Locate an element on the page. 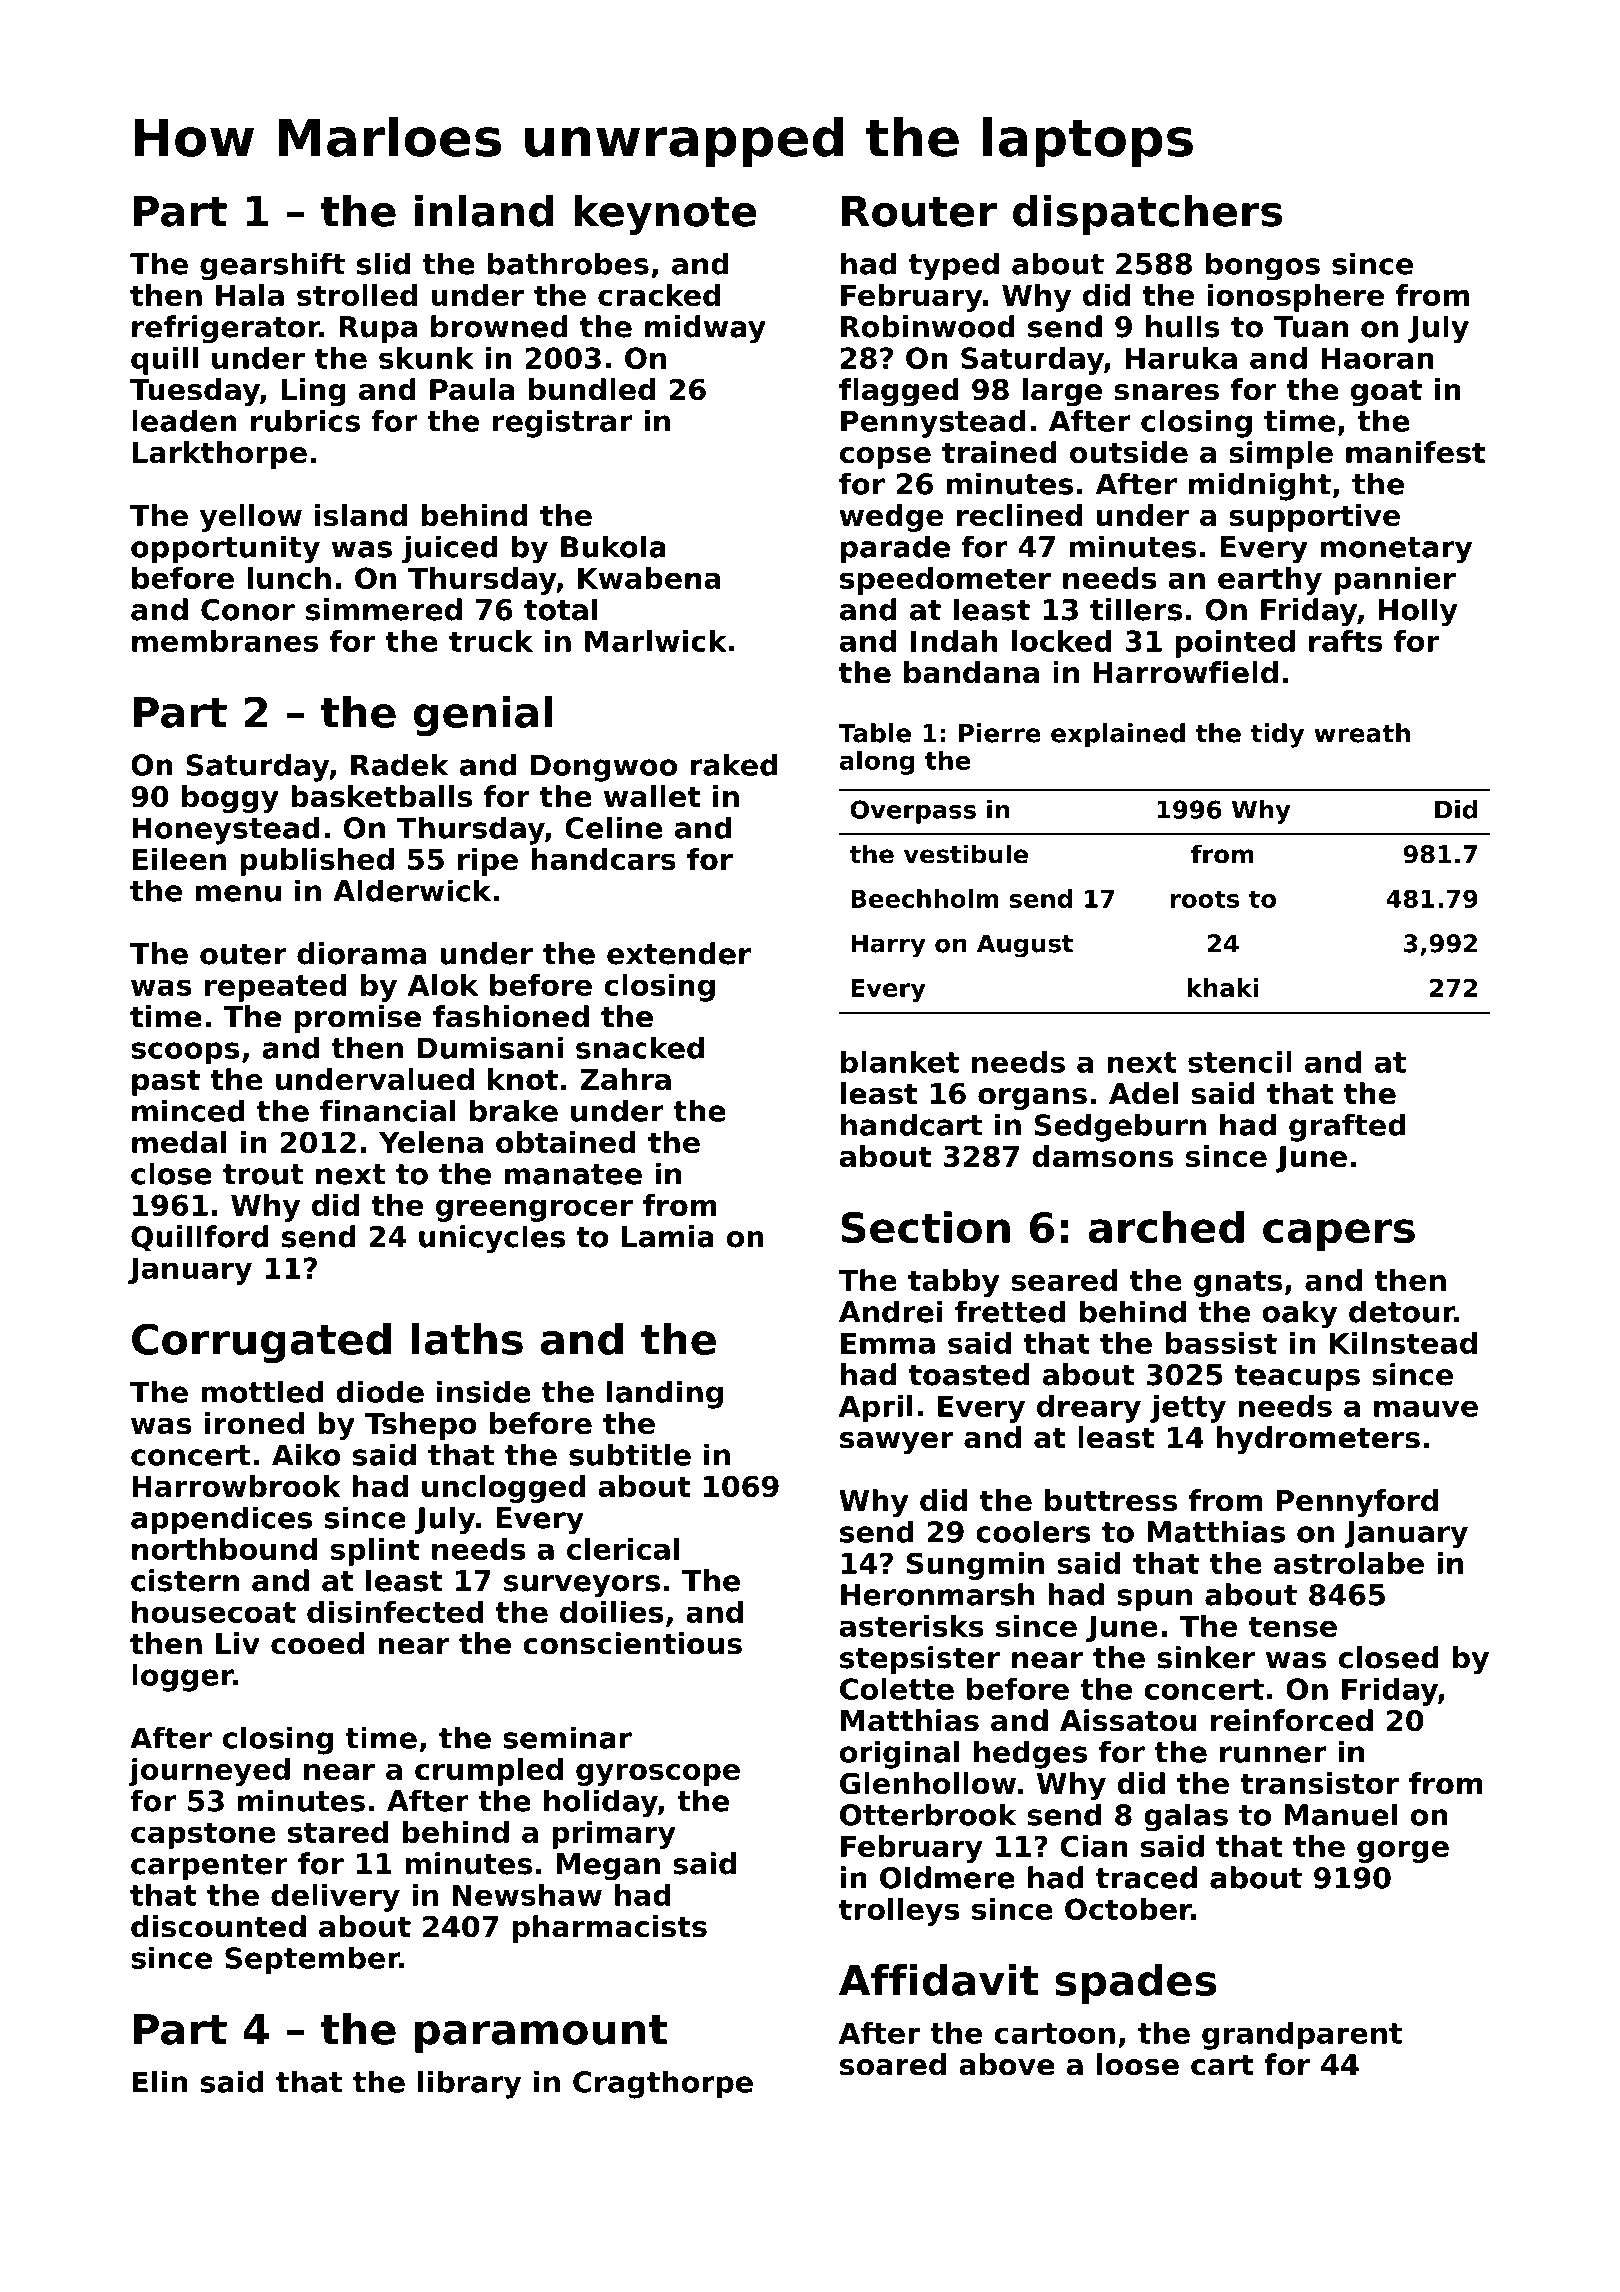 The width and height of the page is (1620, 2292). browned is located at coordinates (499, 326).
